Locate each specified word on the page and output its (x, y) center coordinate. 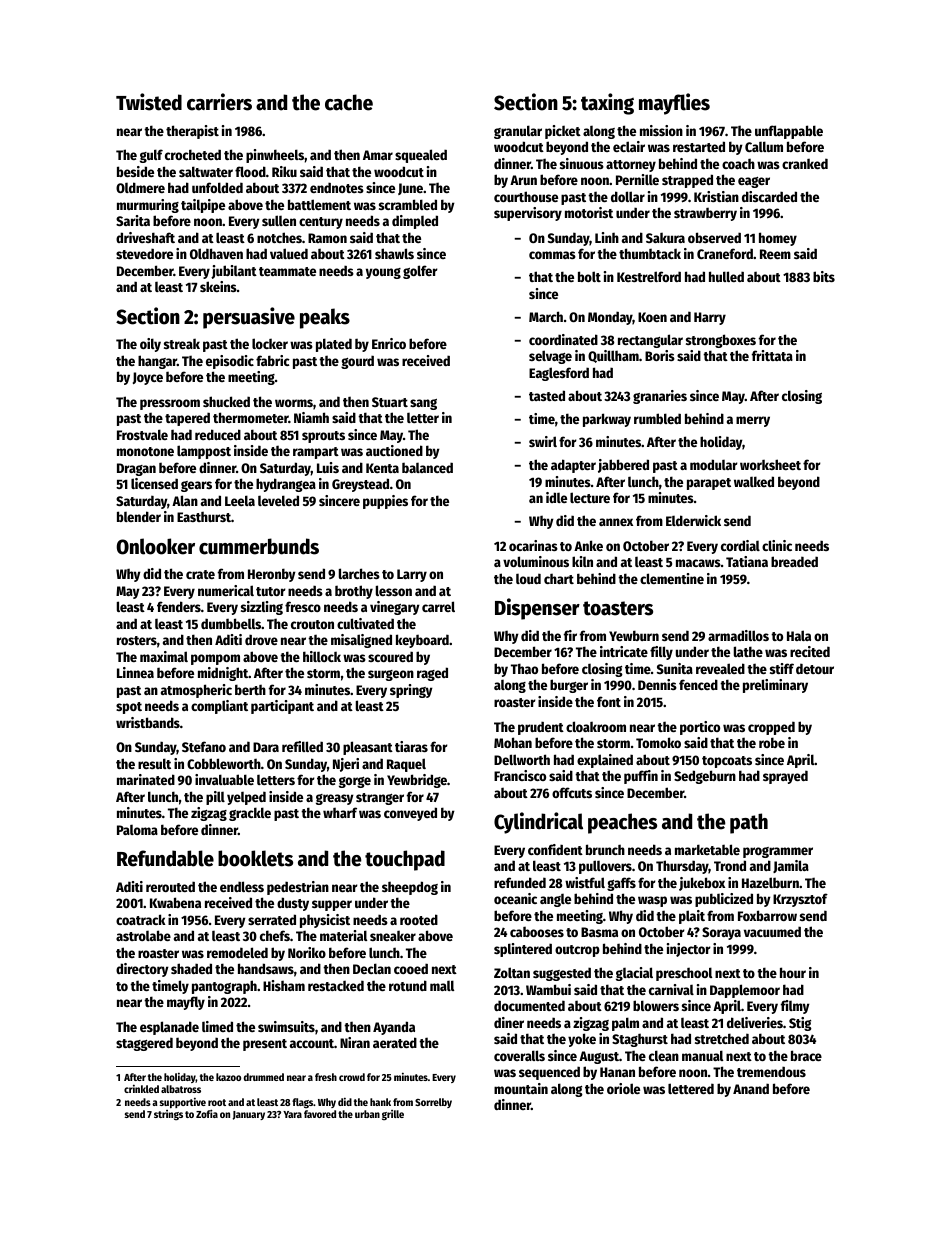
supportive (183, 1103)
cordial (740, 545)
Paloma (137, 829)
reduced (218, 434)
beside (135, 171)
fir (570, 635)
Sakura (665, 238)
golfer (420, 272)
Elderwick (693, 520)
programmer (778, 852)
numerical (226, 590)
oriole (623, 1088)
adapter (573, 466)
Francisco (520, 775)
